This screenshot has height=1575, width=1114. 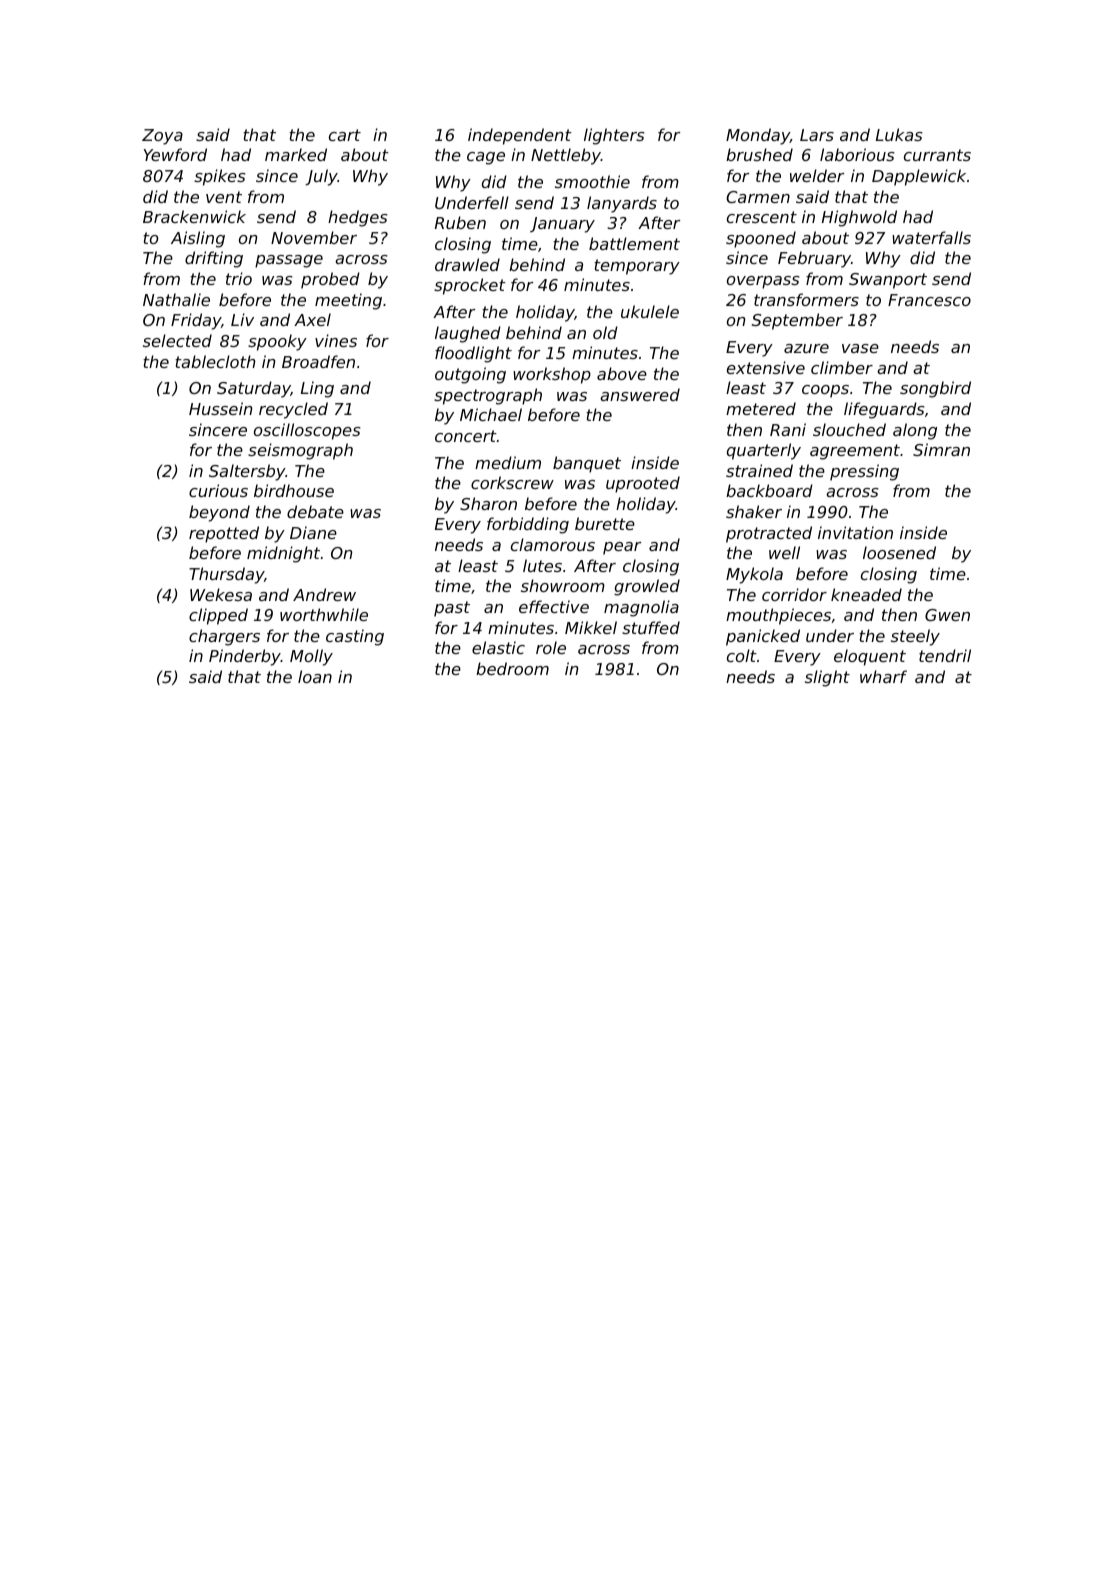 What do you see at coordinates (177, 340) in the screenshot?
I see `selected` at bounding box center [177, 340].
